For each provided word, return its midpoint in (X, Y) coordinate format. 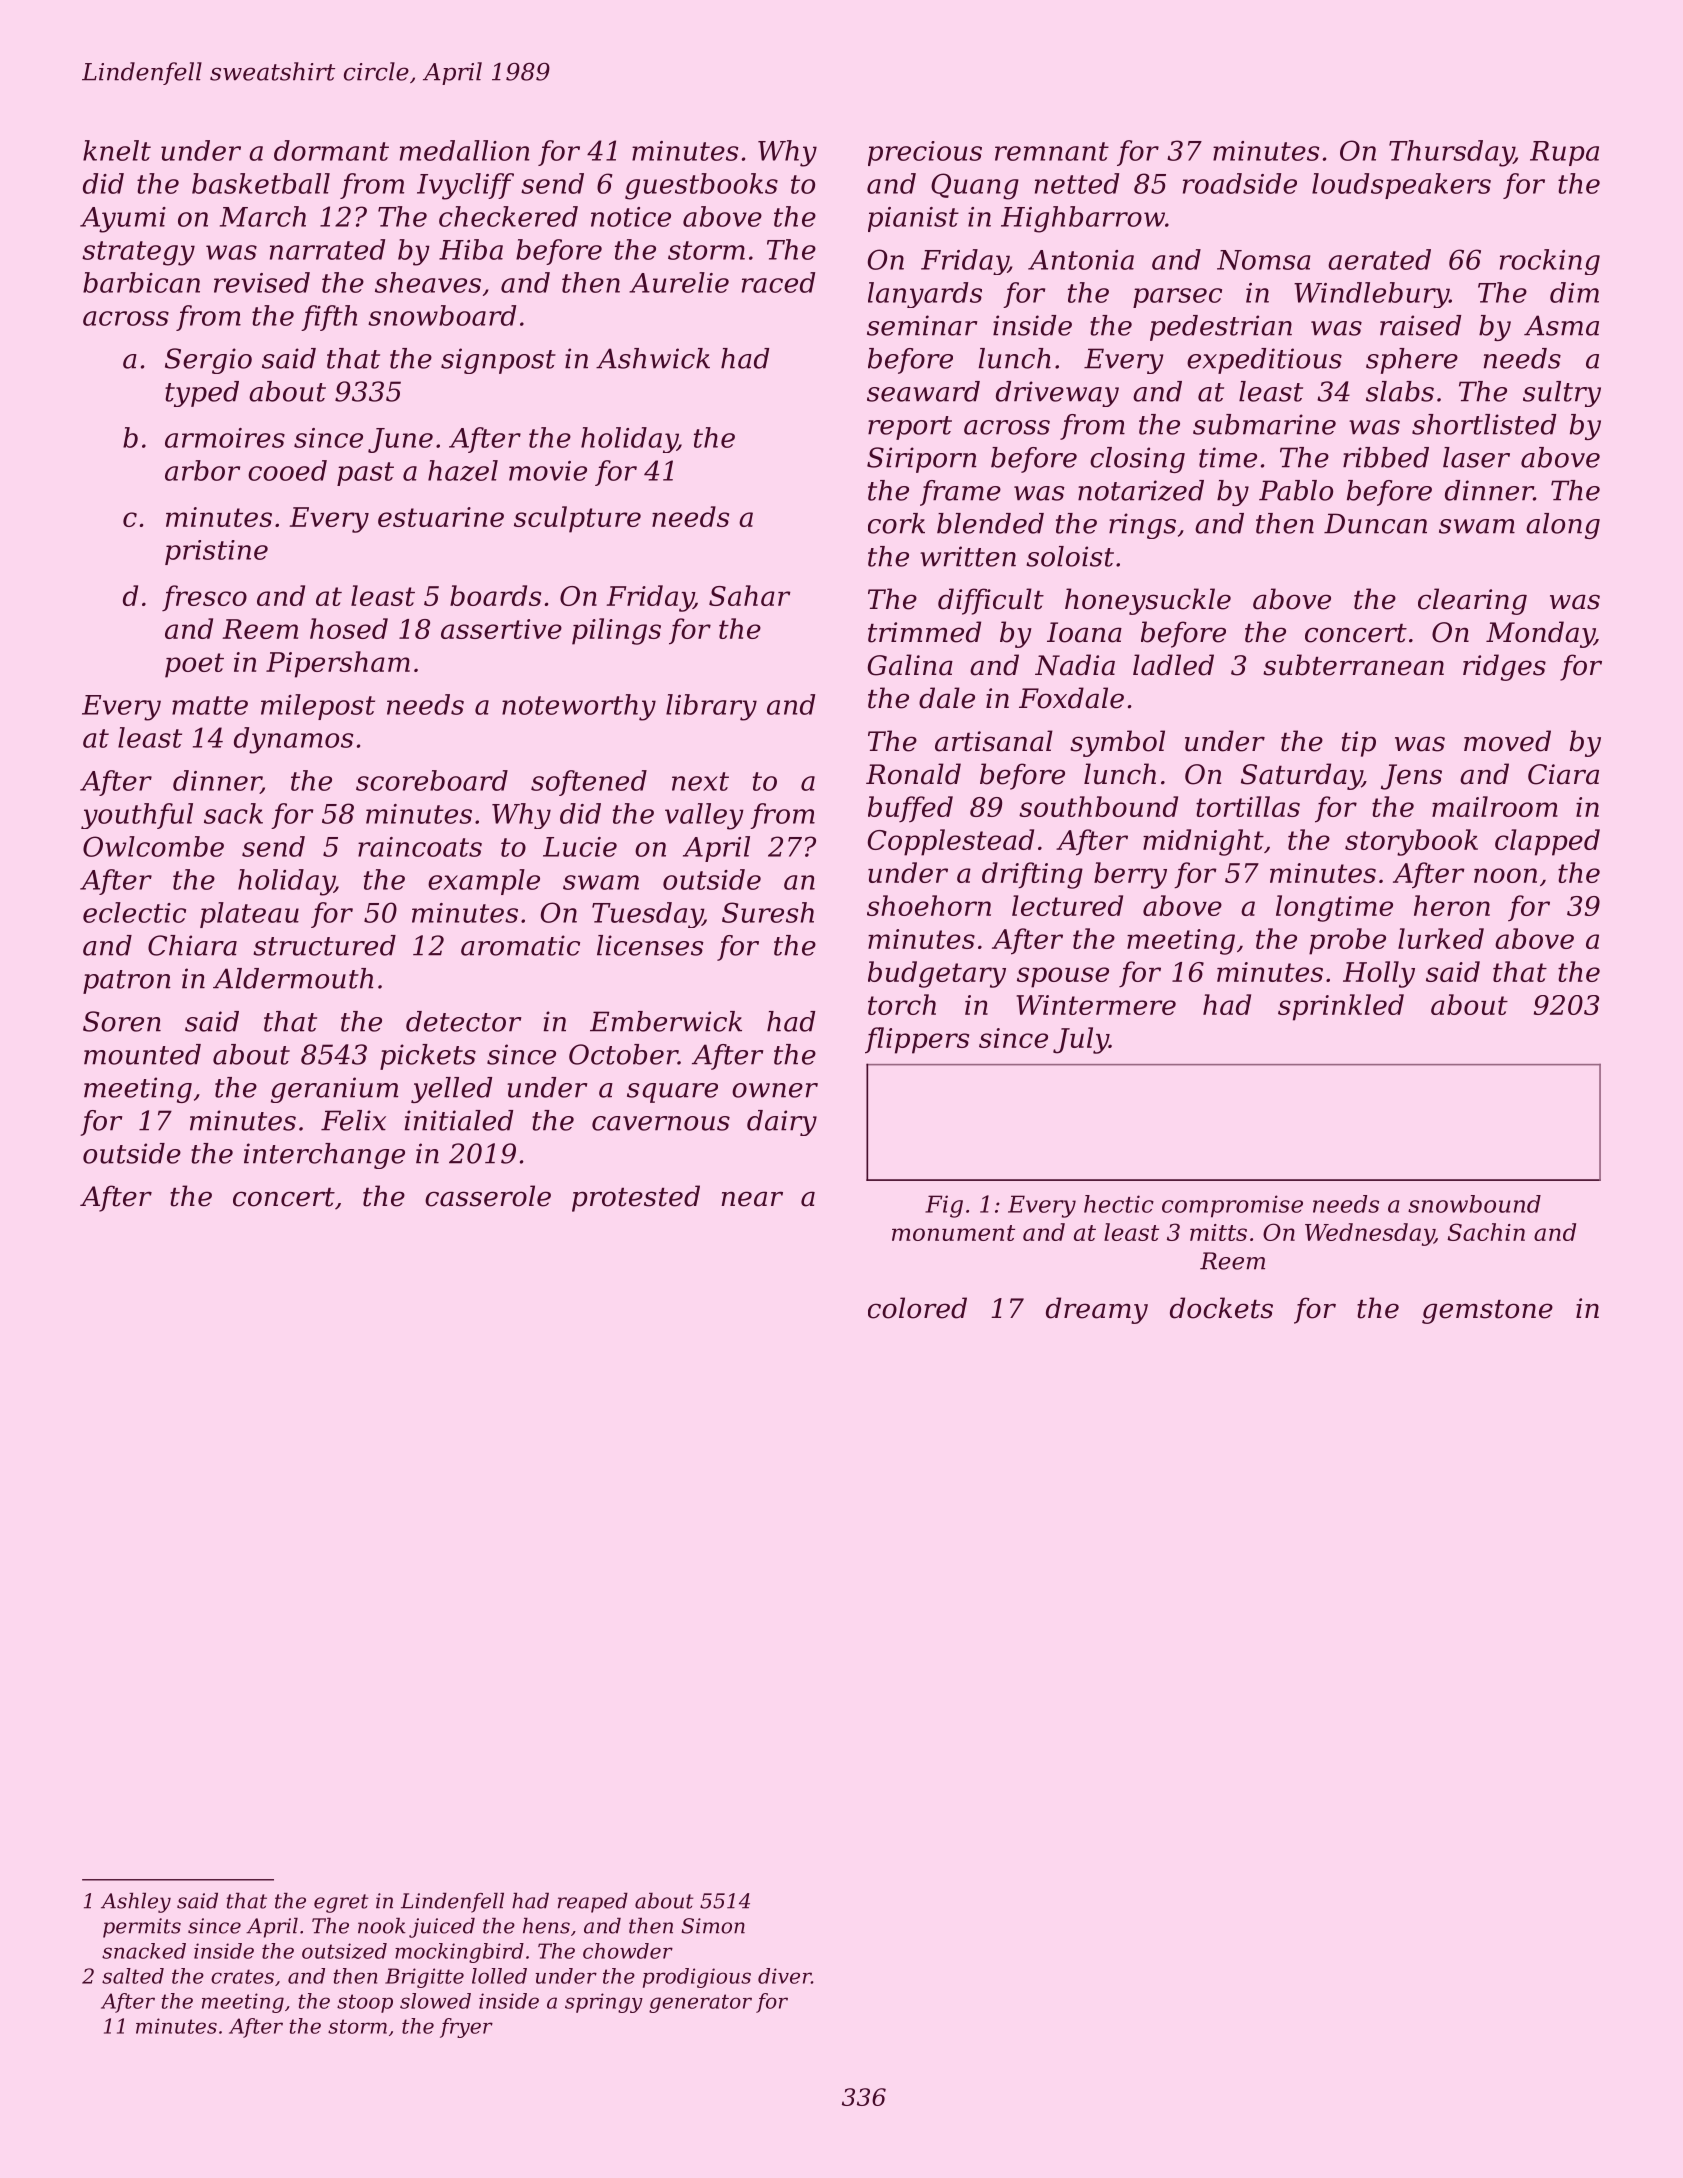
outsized (344, 1951)
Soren (122, 1021)
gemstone (1487, 1312)
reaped (593, 1903)
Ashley (136, 1903)
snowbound (1474, 1204)
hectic (1119, 1204)
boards (495, 595)
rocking (1550, 262)
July (1081, 1040)
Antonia (1081, 260)
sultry (1562, 394)
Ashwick (653, 358)
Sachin (1486, 1232)
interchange (324, 1156)
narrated (327, 249)
